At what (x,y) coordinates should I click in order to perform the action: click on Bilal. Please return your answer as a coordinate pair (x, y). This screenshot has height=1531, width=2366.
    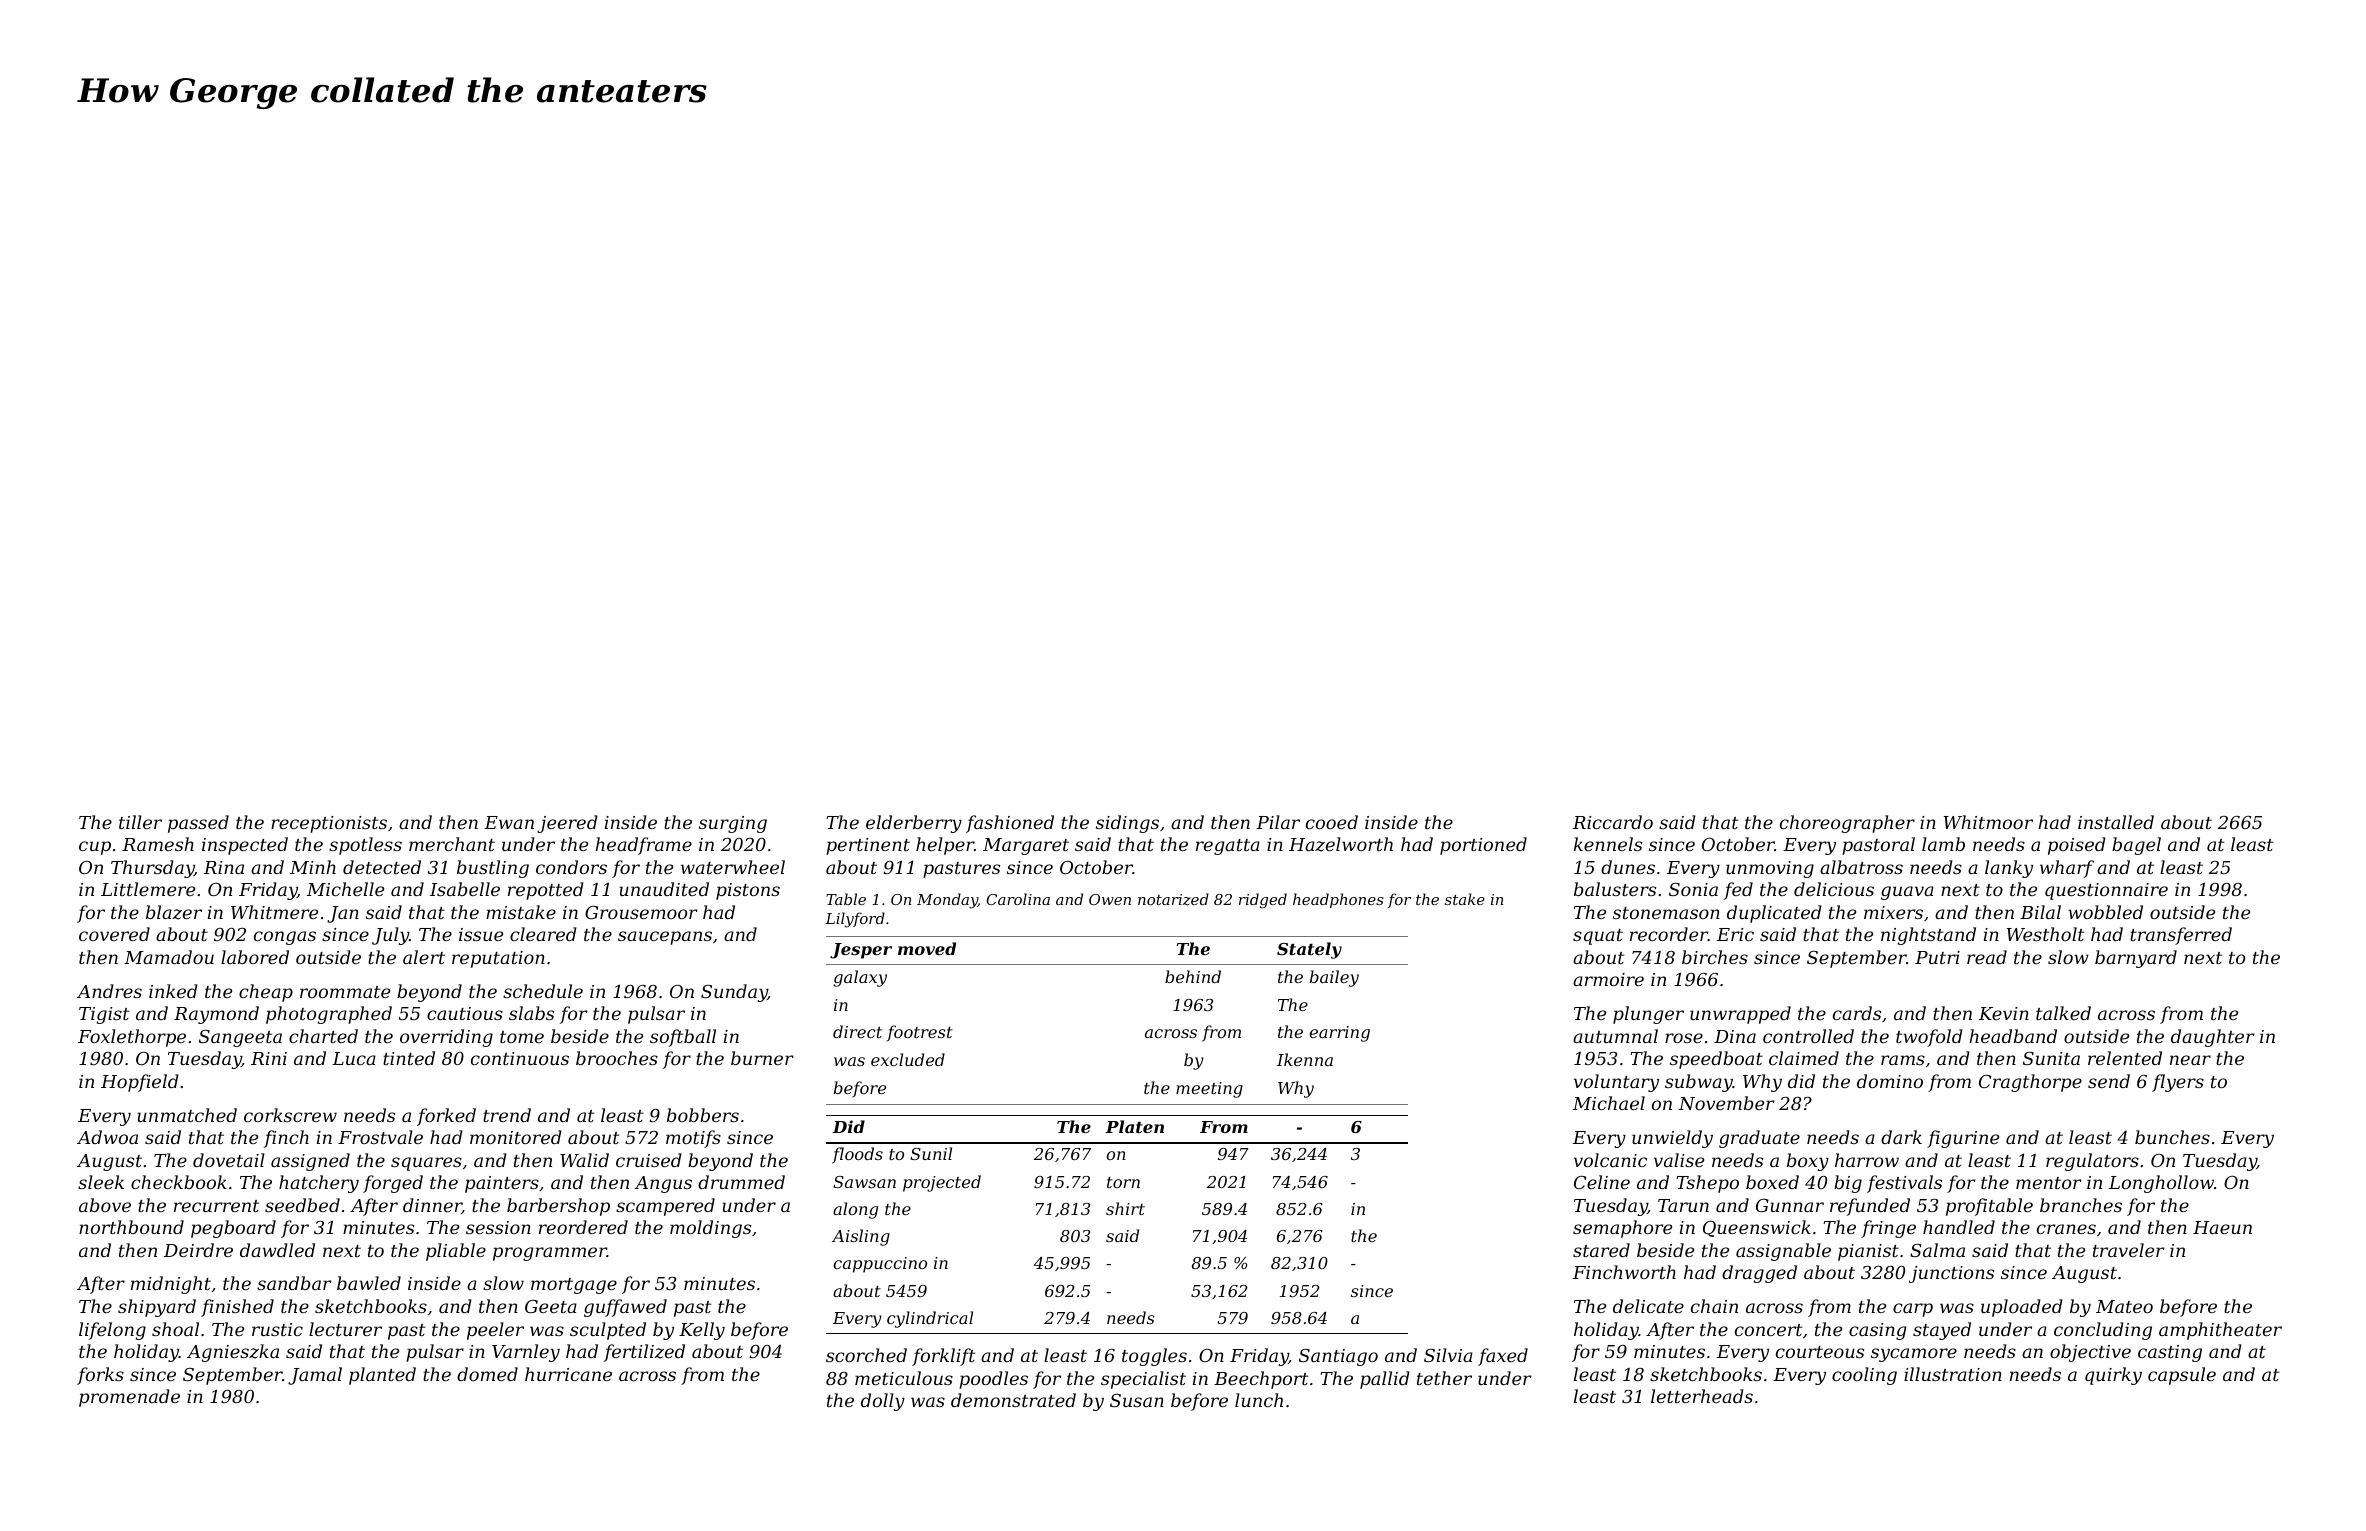
    Looking at the image, I should click on (2040, 912).
